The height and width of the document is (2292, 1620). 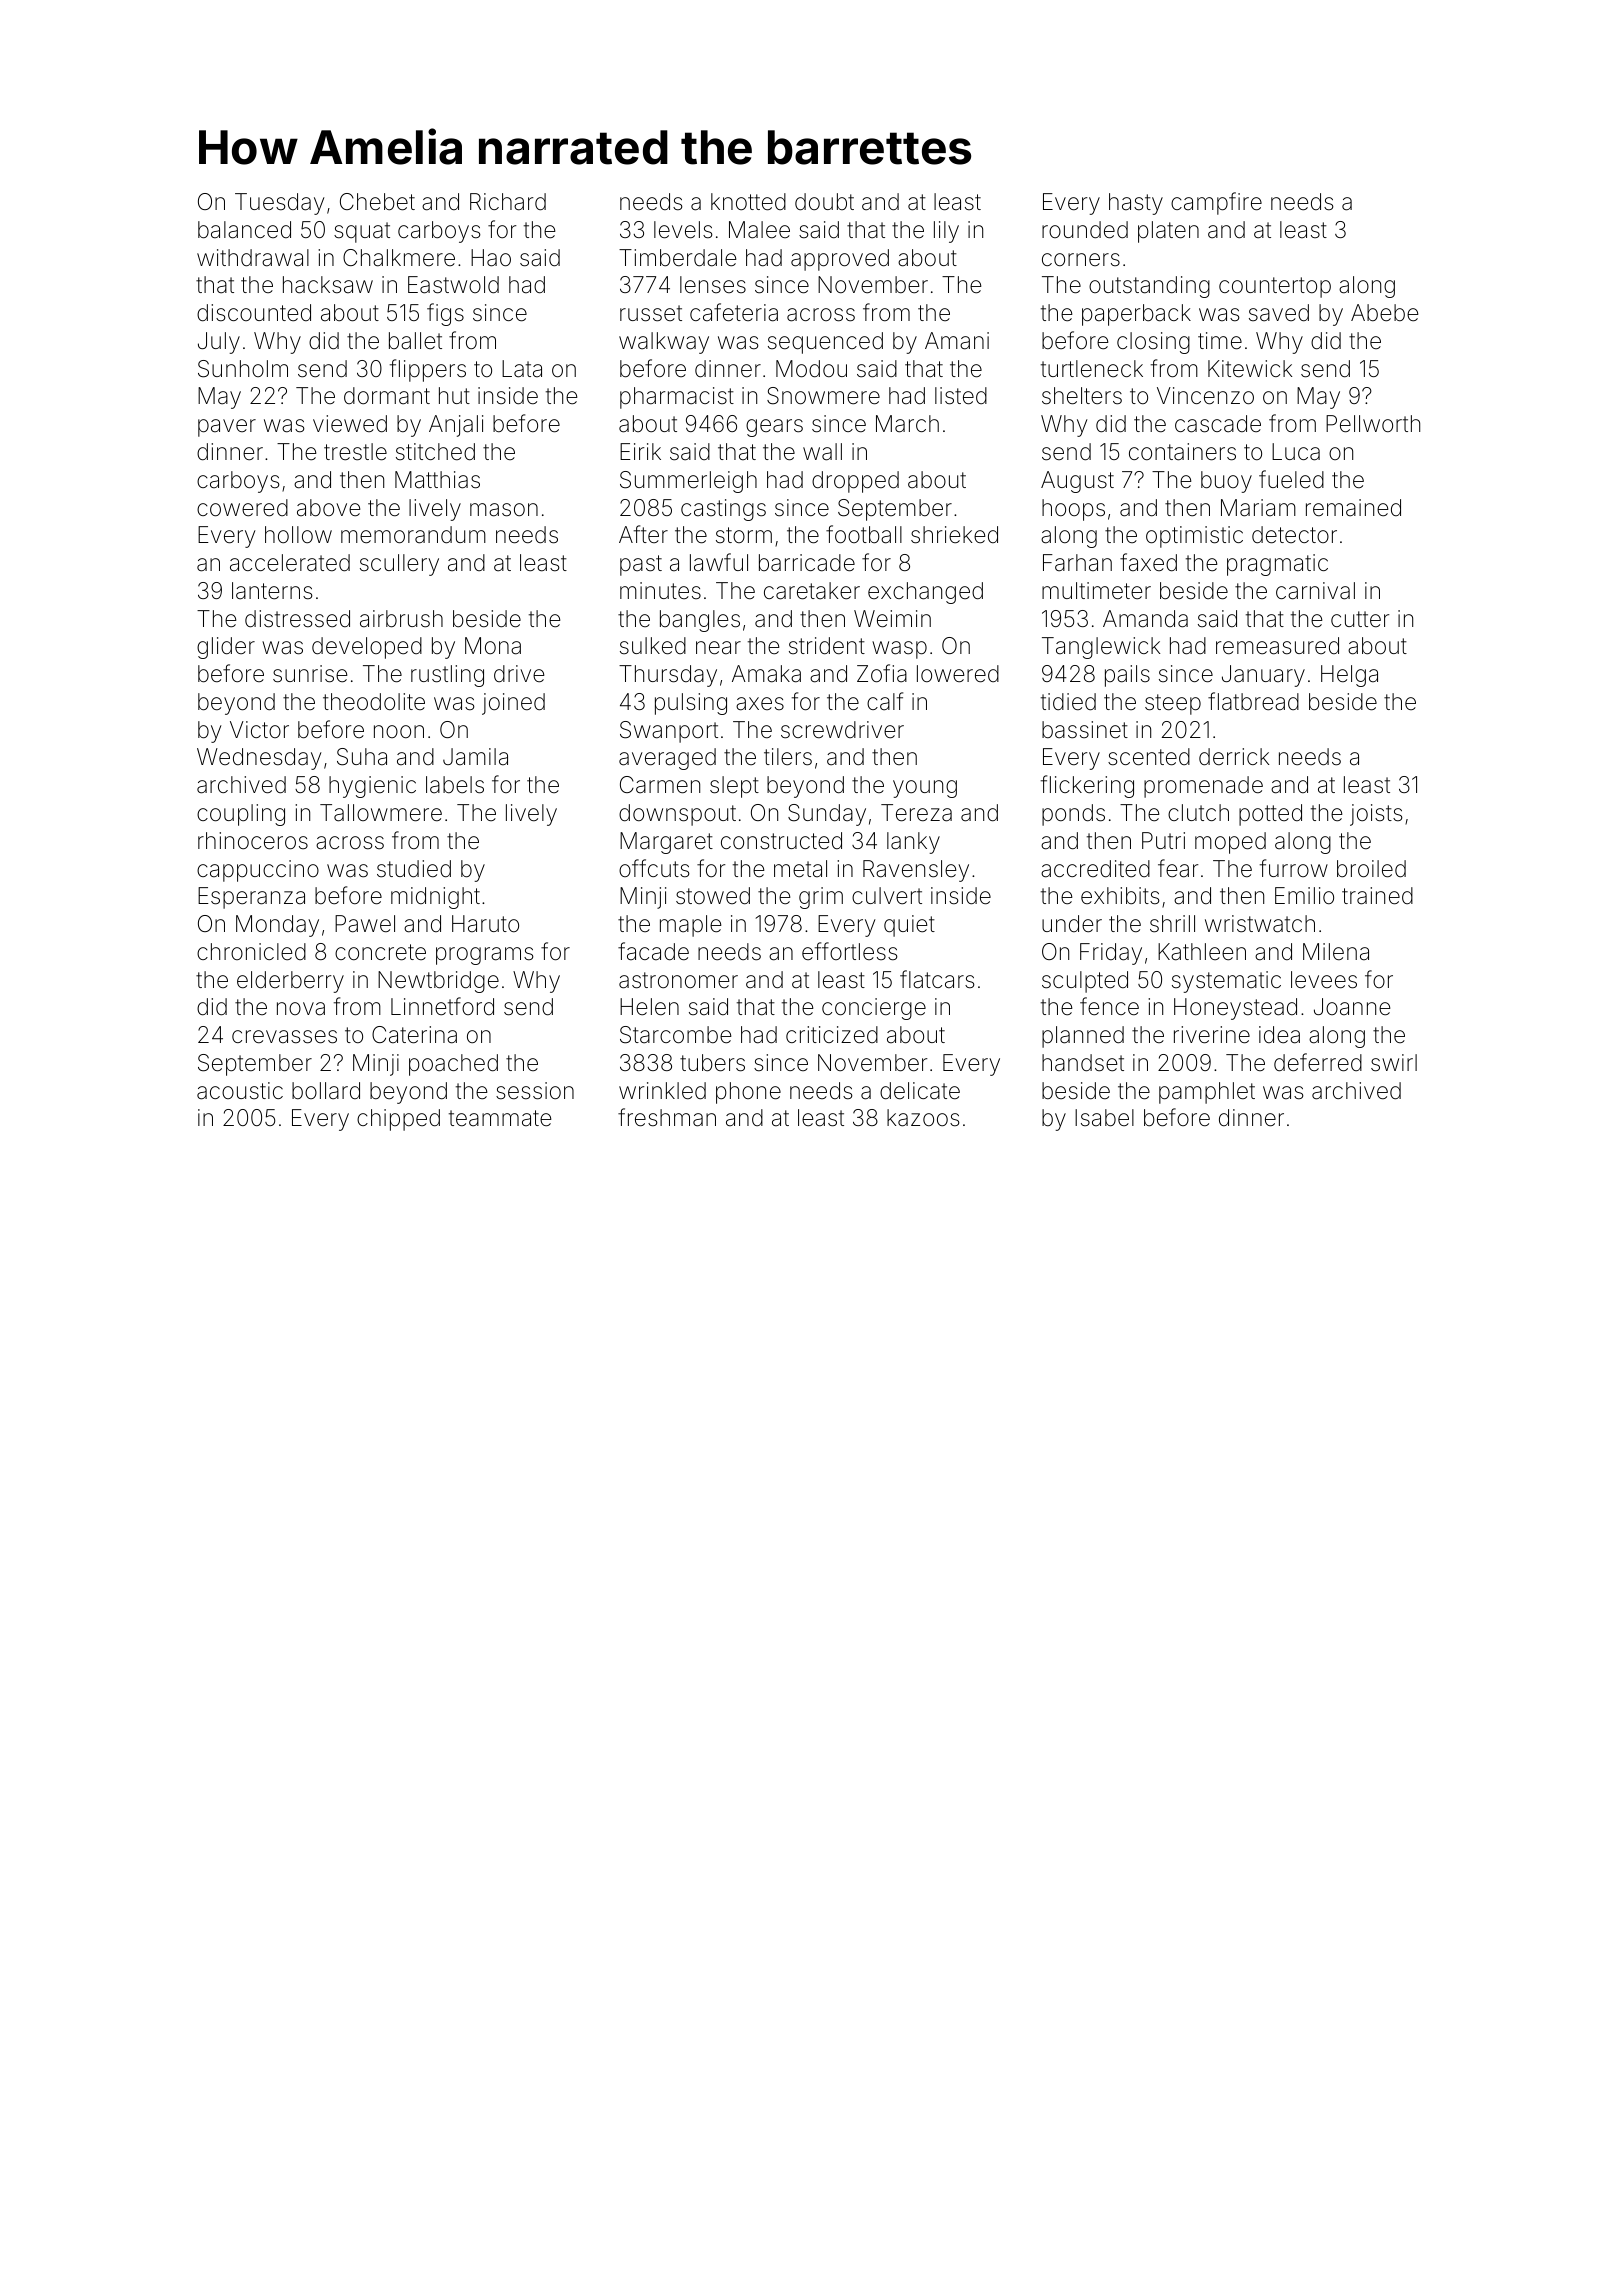 I want to click on teammate, so click(x=500, y=1118).
